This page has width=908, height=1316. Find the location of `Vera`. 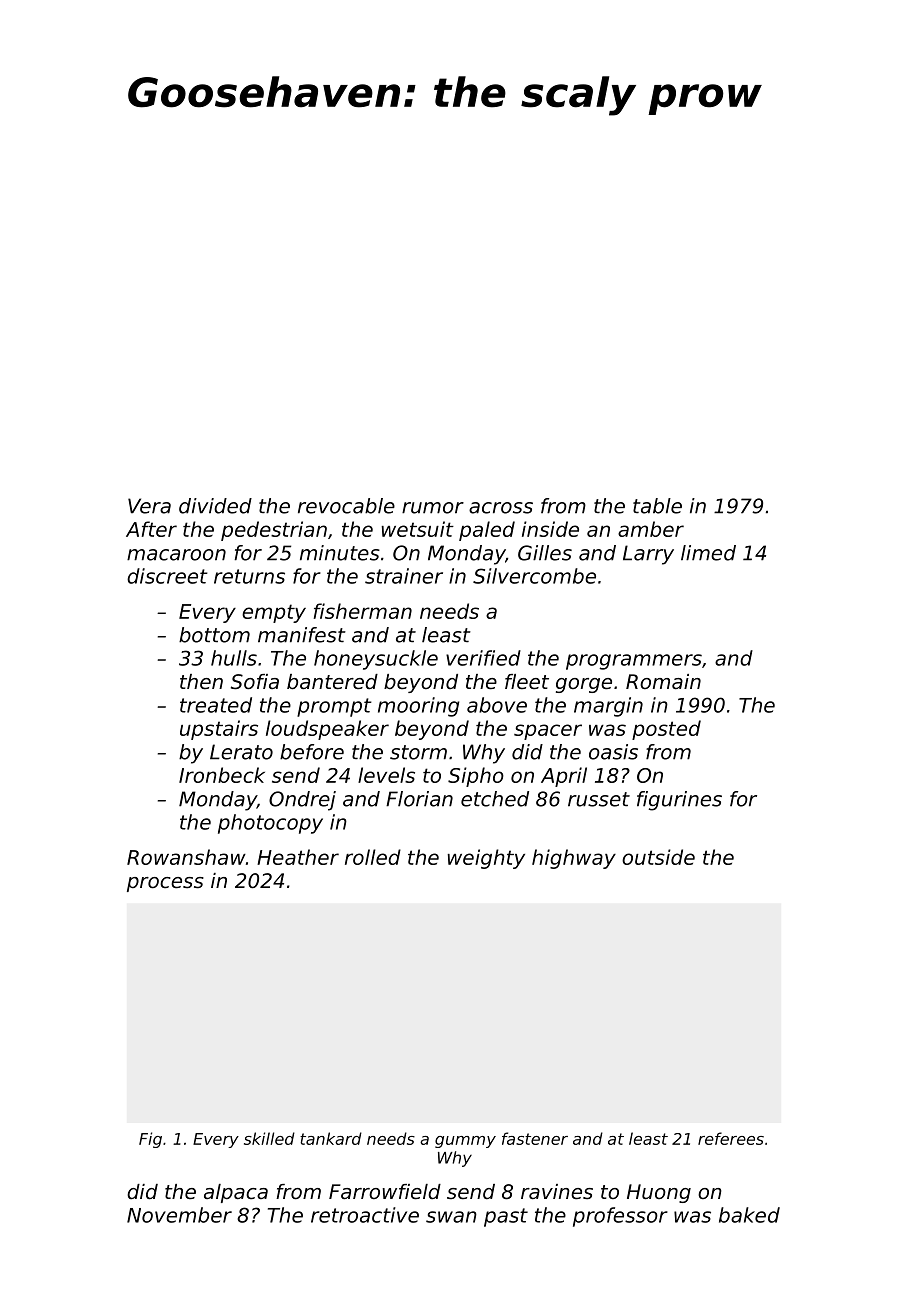

Vera is located at coordinates (149, 506).
